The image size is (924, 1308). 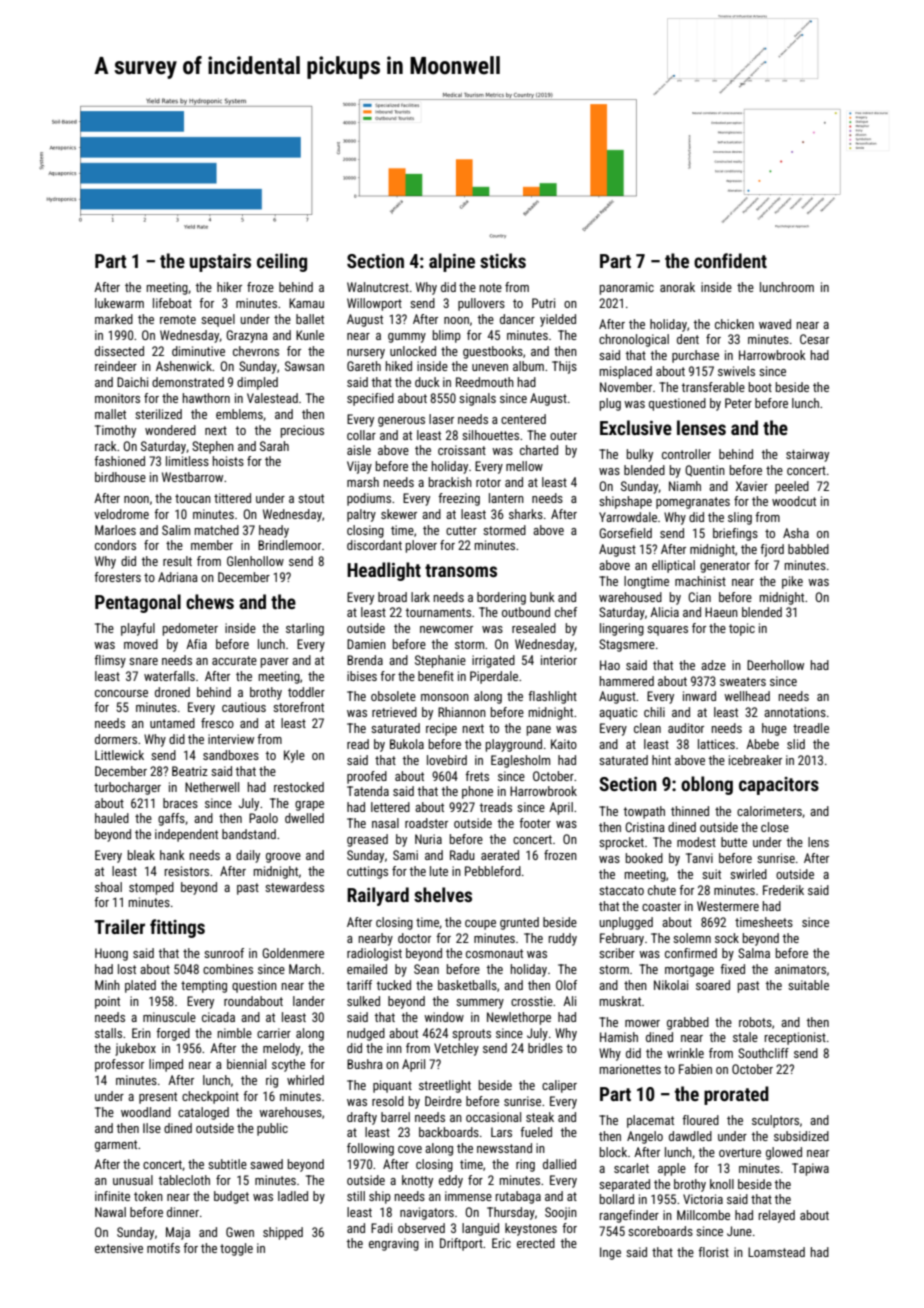 What do you see at coordinates (755, 1022) in the page?
I see `robots` at bounding box center [755, 1022].
